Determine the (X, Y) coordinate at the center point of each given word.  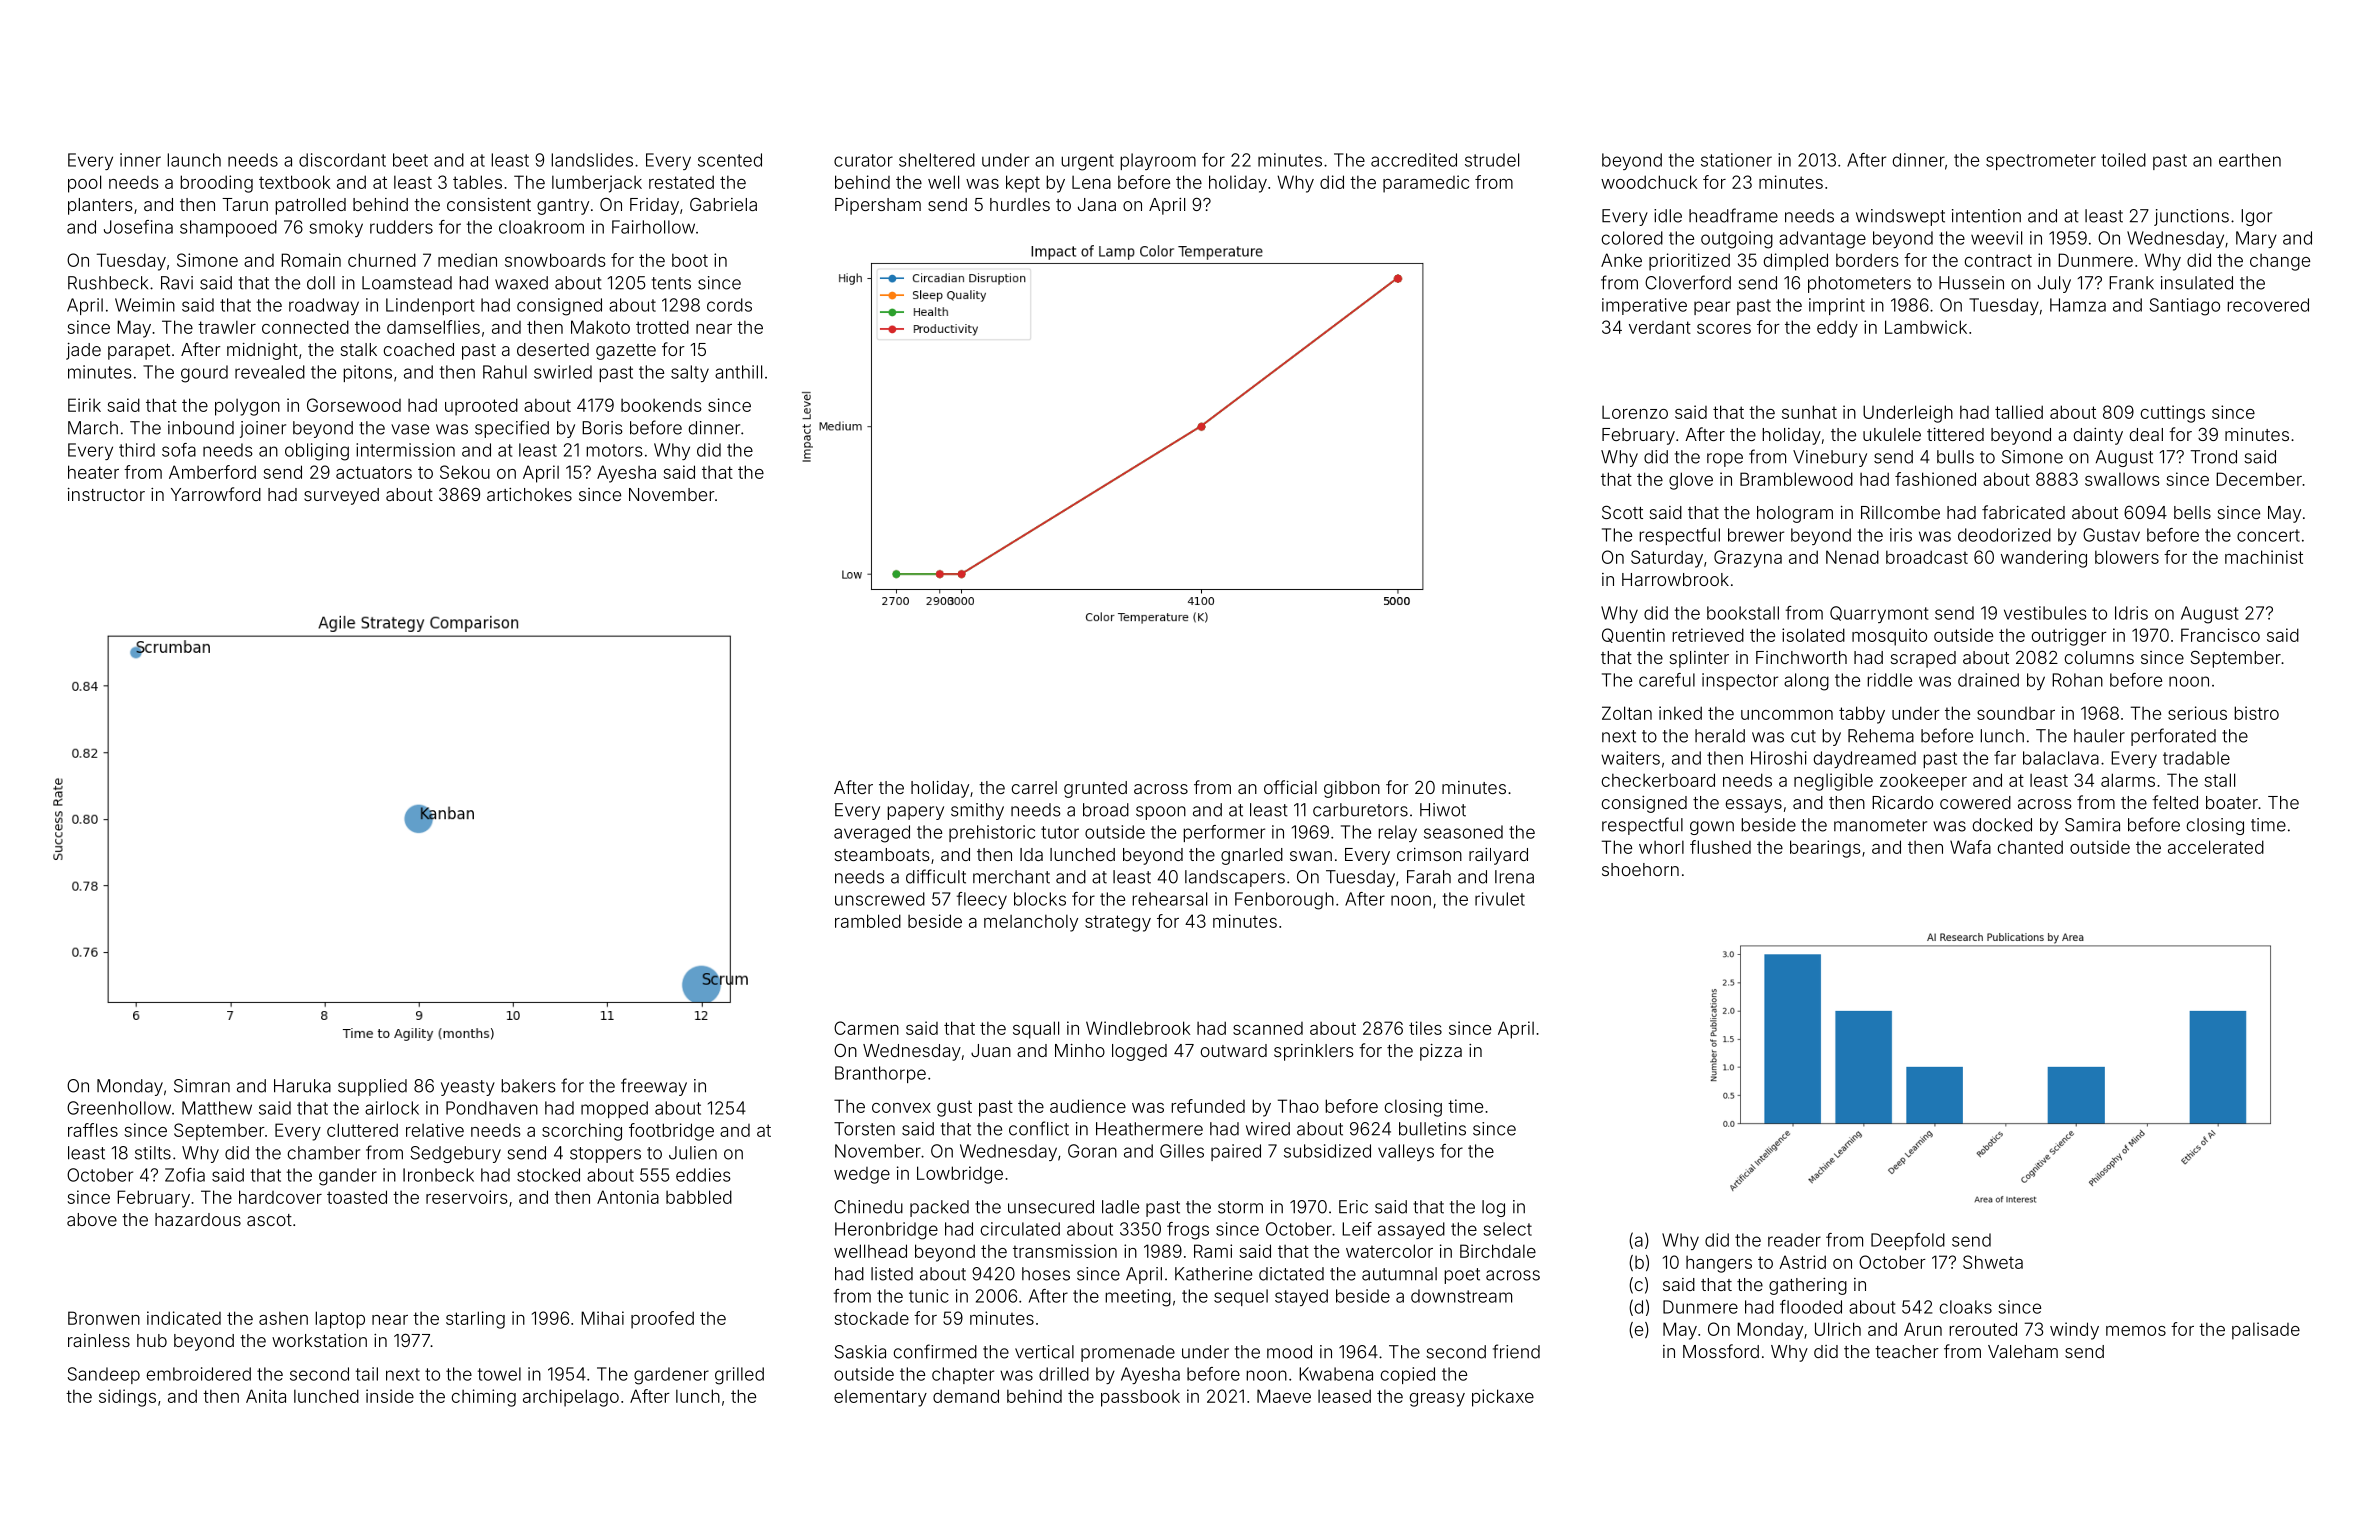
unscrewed (880, 899)
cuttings (2173, 414)
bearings (1825, 849)
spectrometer (2041, 162)
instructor (106, 494)
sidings (127, 1398)
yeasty (468, 1088)
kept (1023, 184)
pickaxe (1503, 1398)
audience (1088, 1106)
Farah (1429, 877)
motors (614, 450)
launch (194, 160)
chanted (2030, 847)
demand (966, 1396)
